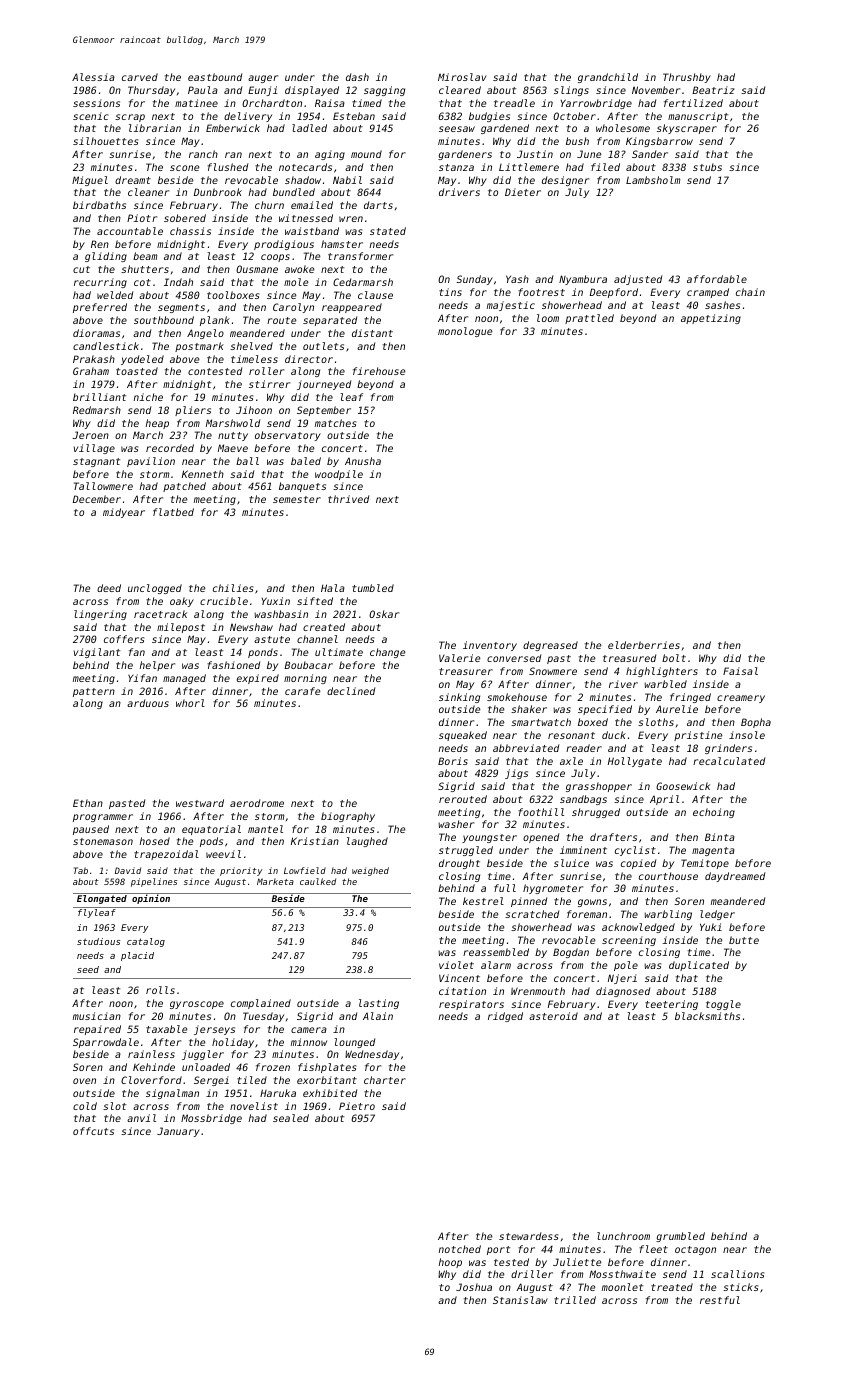 Image resolution: width=849 pixels, height=1400 pixels. Describe the element at coordinates (532, 1274) in the document. I see `driller` at that location.
